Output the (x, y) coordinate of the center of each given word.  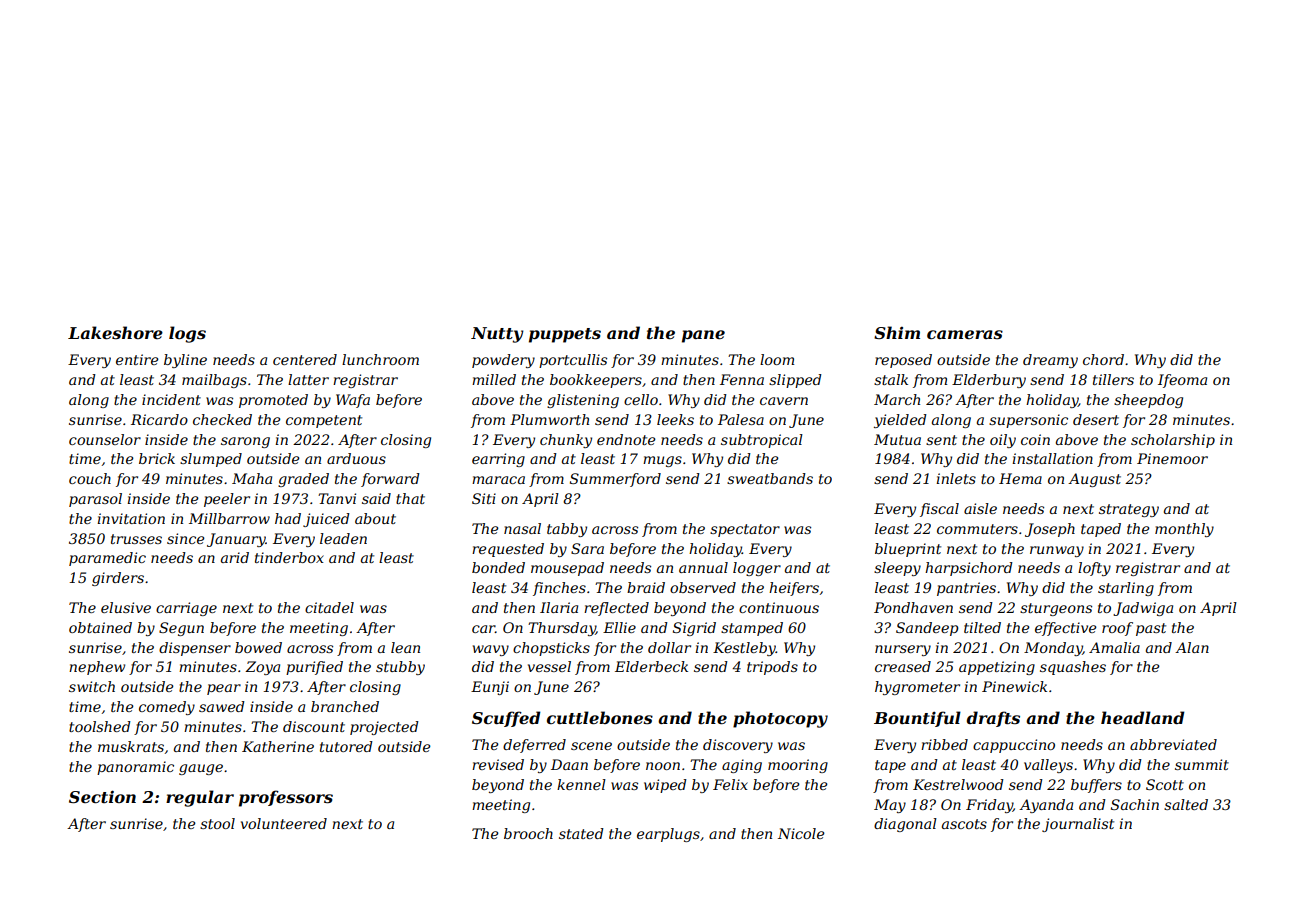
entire (137, 359)
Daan (569, 764)
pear (224, 689)
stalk (891, 379)
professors (286, 798)
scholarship (1173, 441)
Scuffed (506, 719)
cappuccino (1014, 746)
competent (324, 421)
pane (703, 336)
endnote (626, 439)
